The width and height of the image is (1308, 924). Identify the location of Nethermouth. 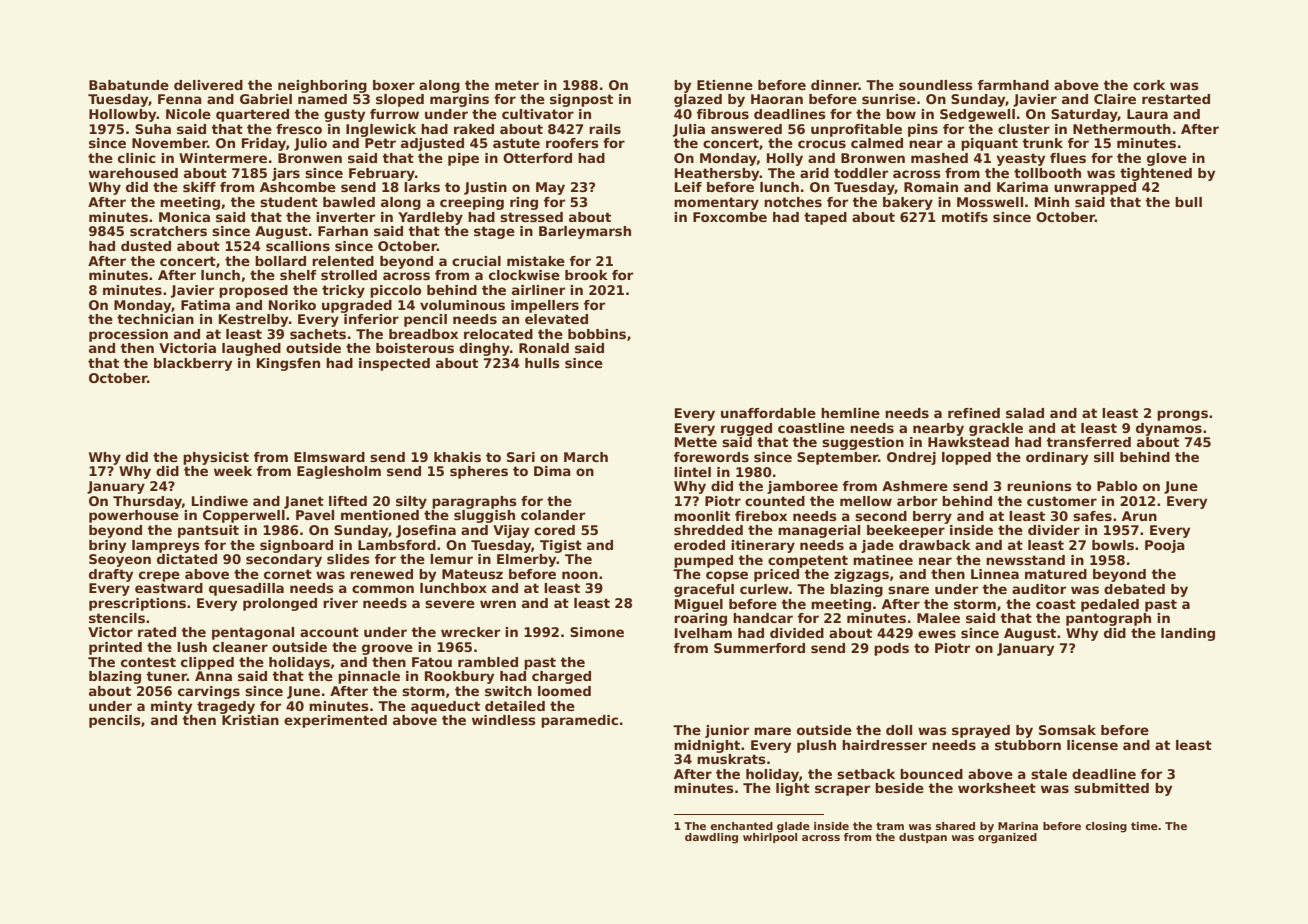
(1122, 129).
